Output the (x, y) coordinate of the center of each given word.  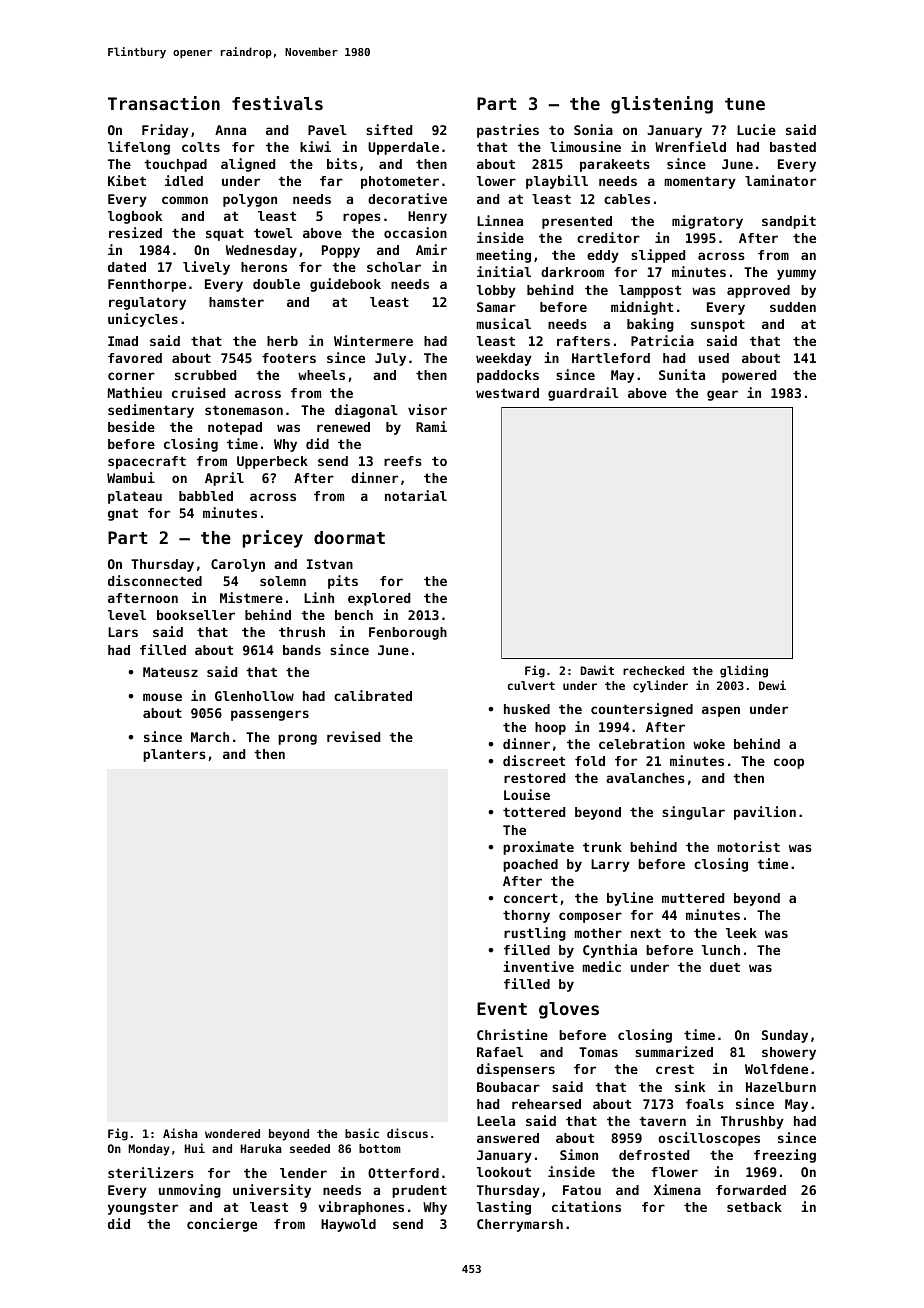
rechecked (653, 670)
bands (302, 650)
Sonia (593, 129)
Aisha (180, 1133)
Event (502, 1008)
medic (602, 966)
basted (793, 147)
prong (297, 739)
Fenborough (408, 633)
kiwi (315, 146)
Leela (496, 1121)
